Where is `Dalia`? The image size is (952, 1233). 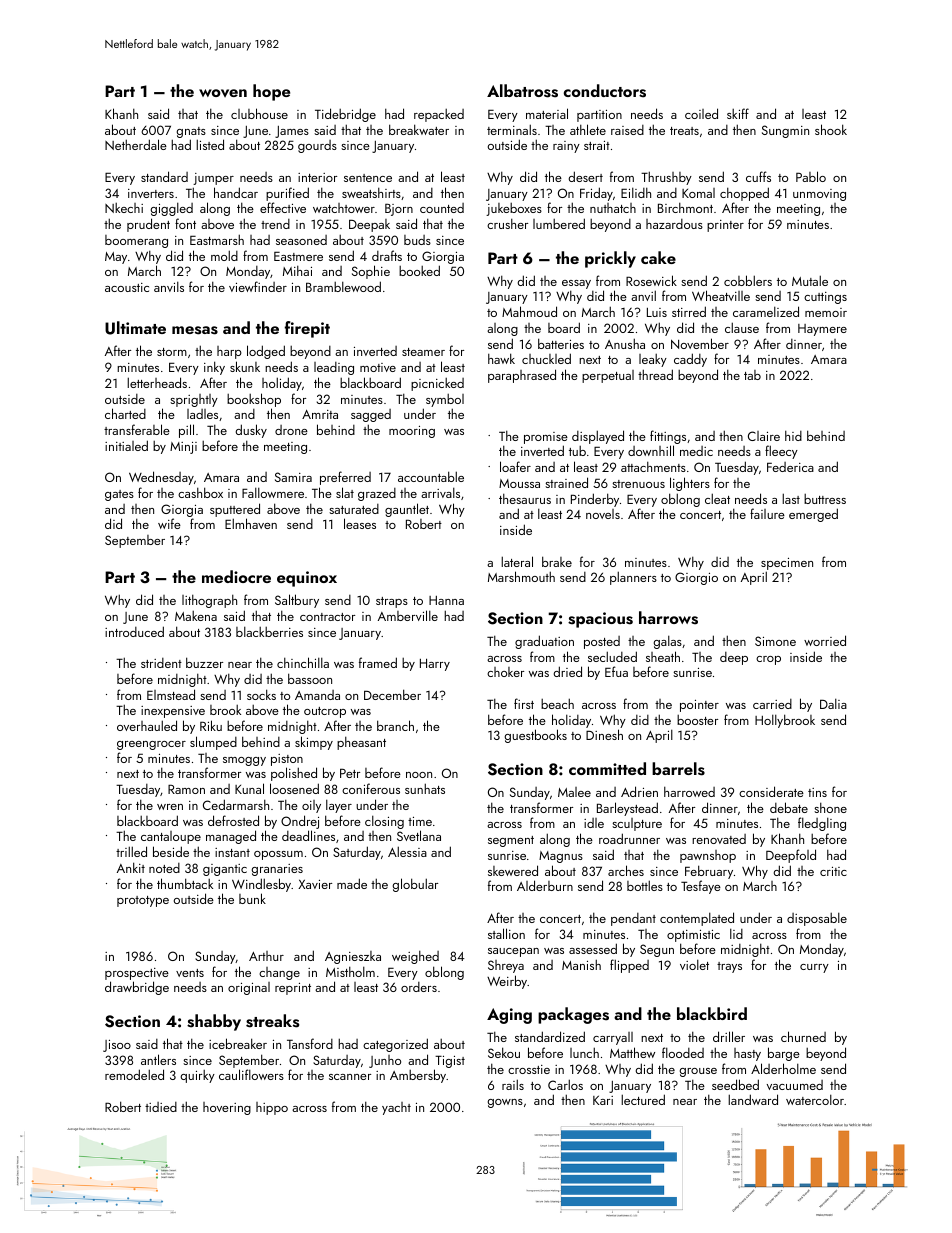 Dalia is located at coordinates (833, 703).
